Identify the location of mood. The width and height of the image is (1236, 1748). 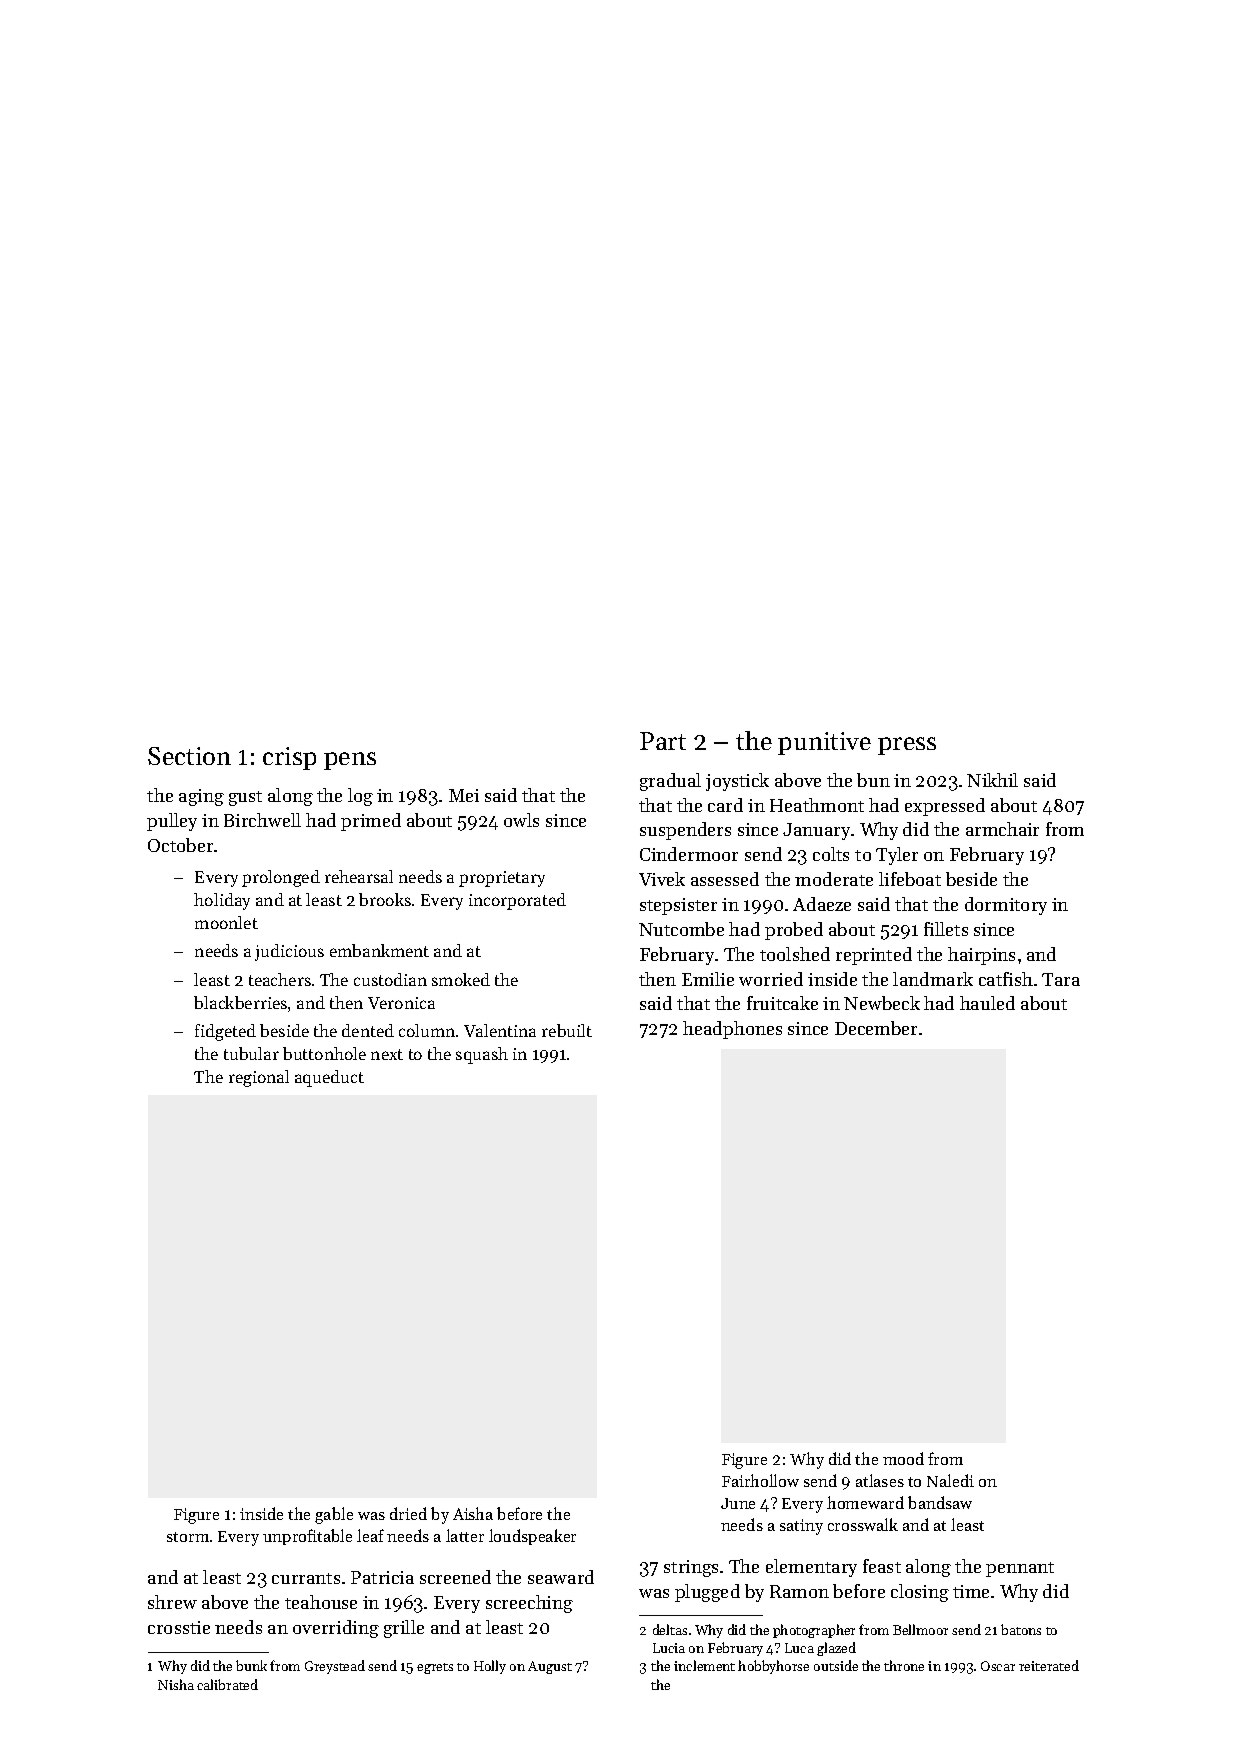
(903, 1458).
